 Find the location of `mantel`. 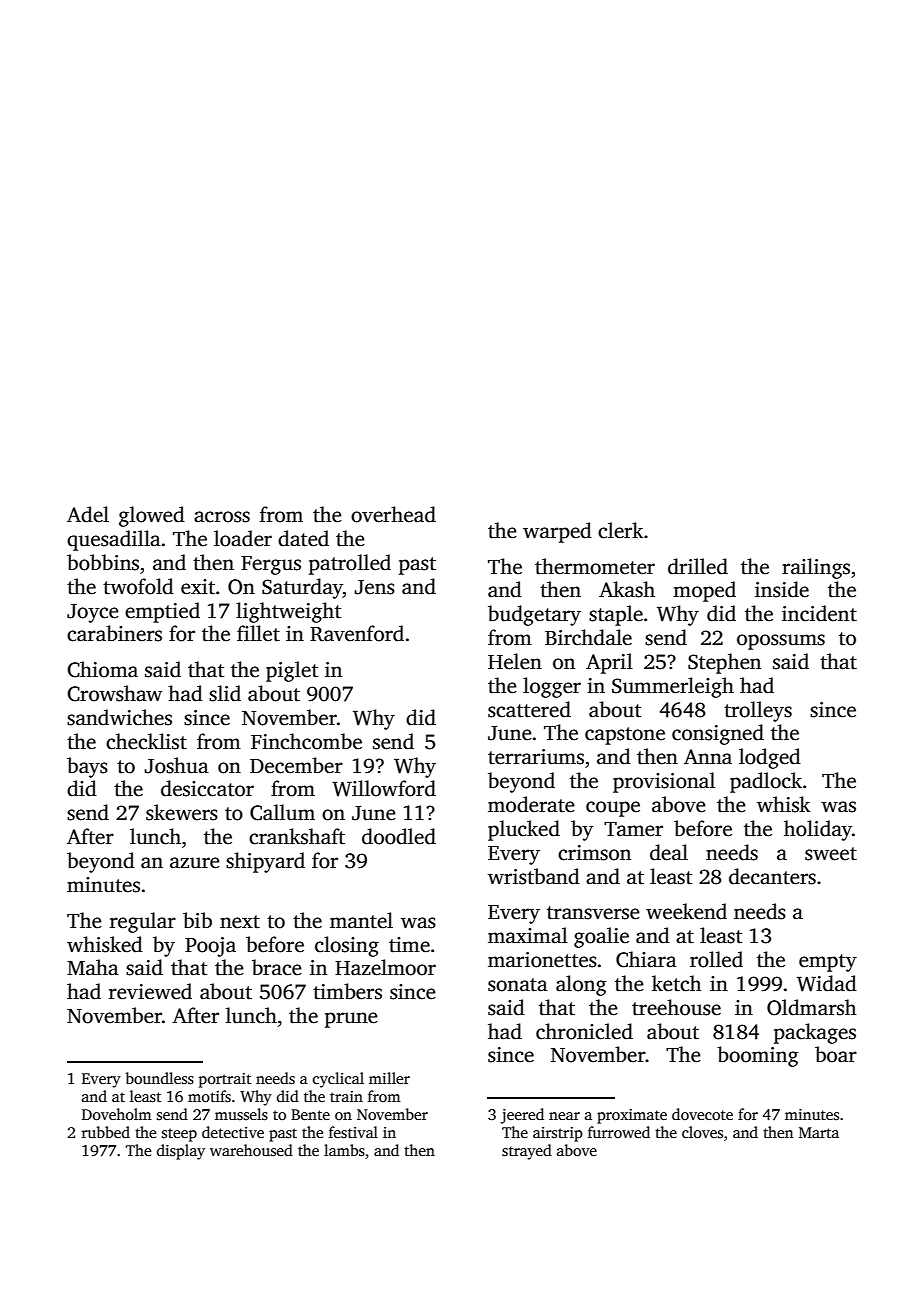

mantel is located at coordinates (361, 920).
